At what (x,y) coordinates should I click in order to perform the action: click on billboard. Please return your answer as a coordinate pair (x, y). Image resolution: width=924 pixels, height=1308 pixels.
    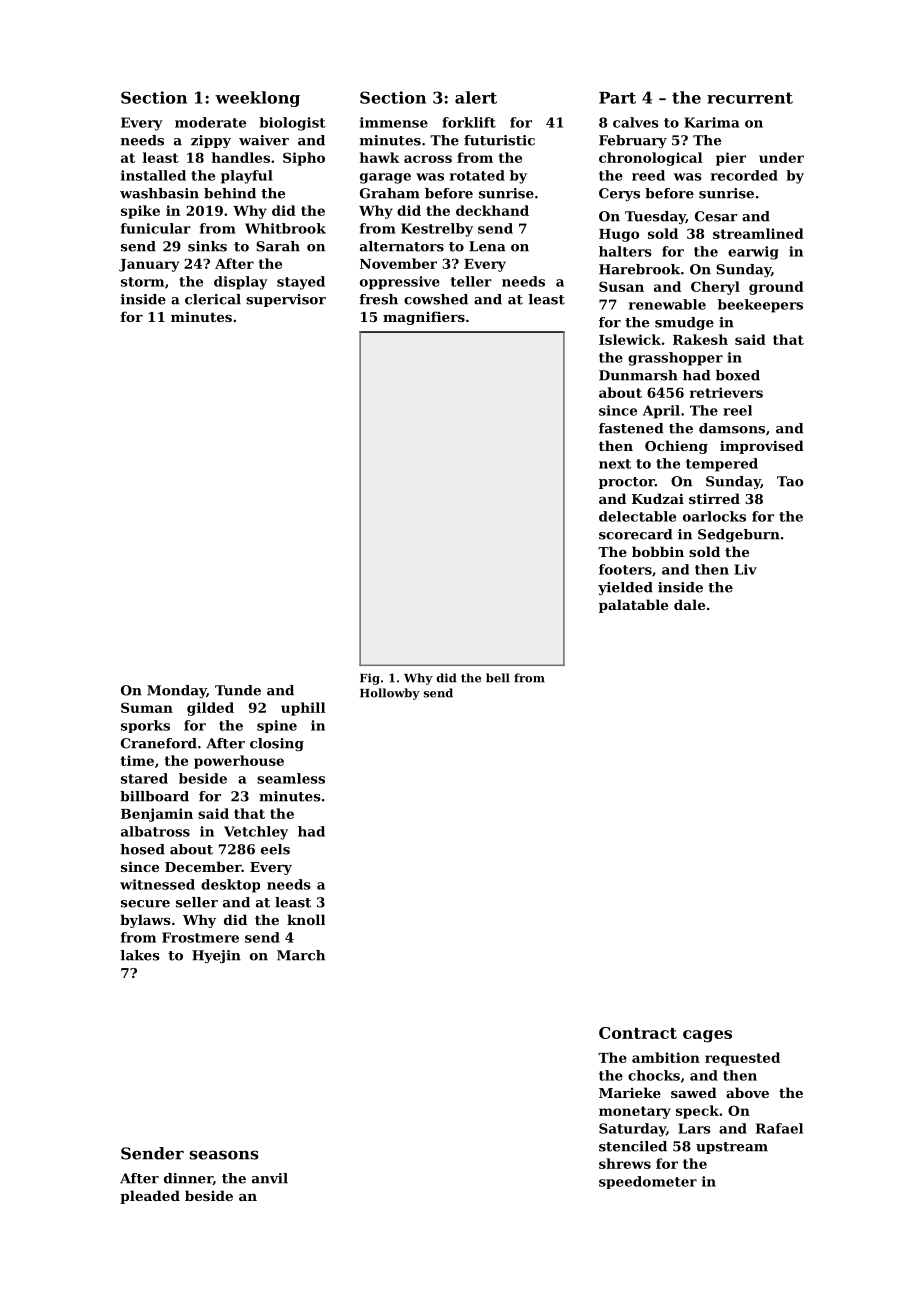
    Looking at the image, I should click on (154, 796).
